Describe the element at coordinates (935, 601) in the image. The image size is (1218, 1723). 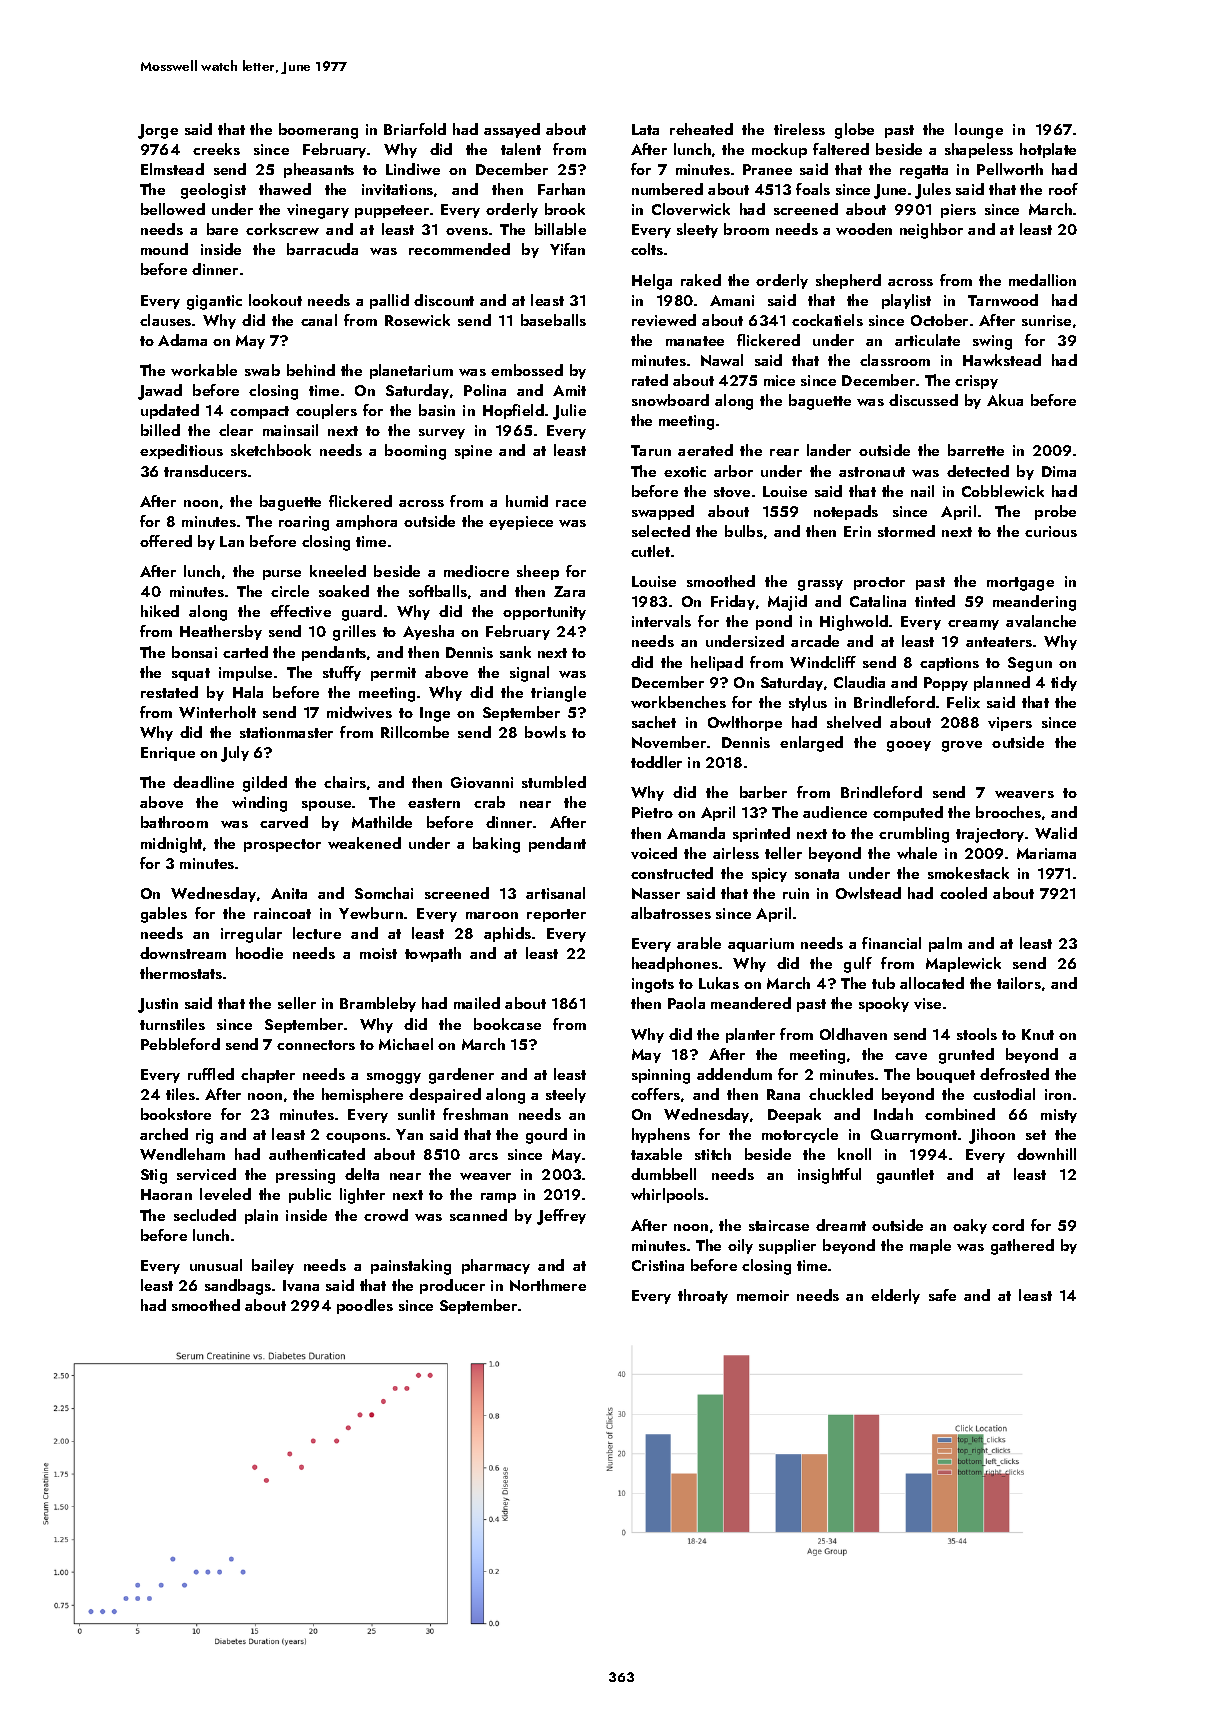
I see `tinted` at that location.
